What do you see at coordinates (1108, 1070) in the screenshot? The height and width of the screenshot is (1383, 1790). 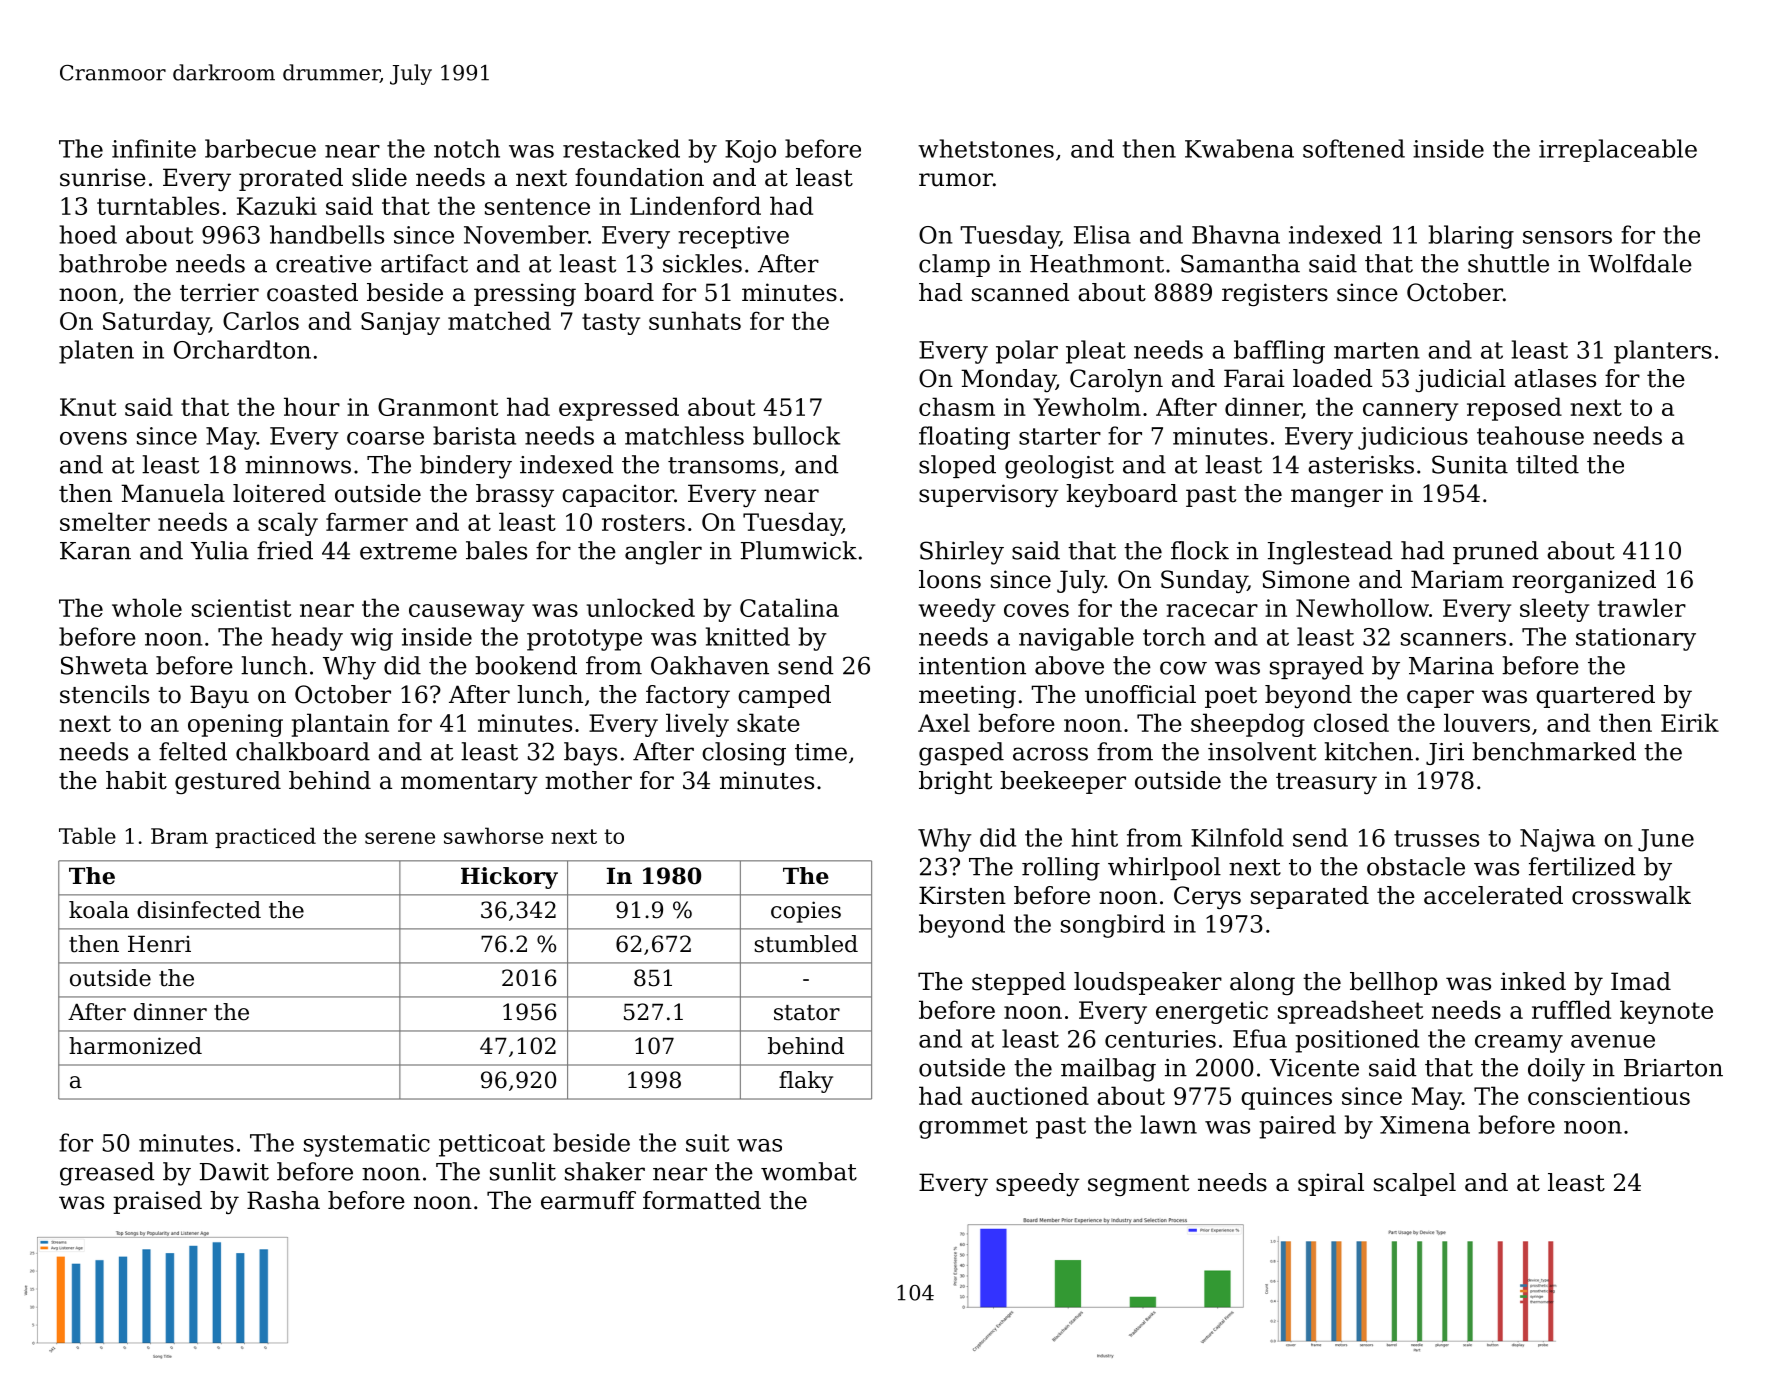 I see `mailbag` at bounding box center [1108, 1070].
